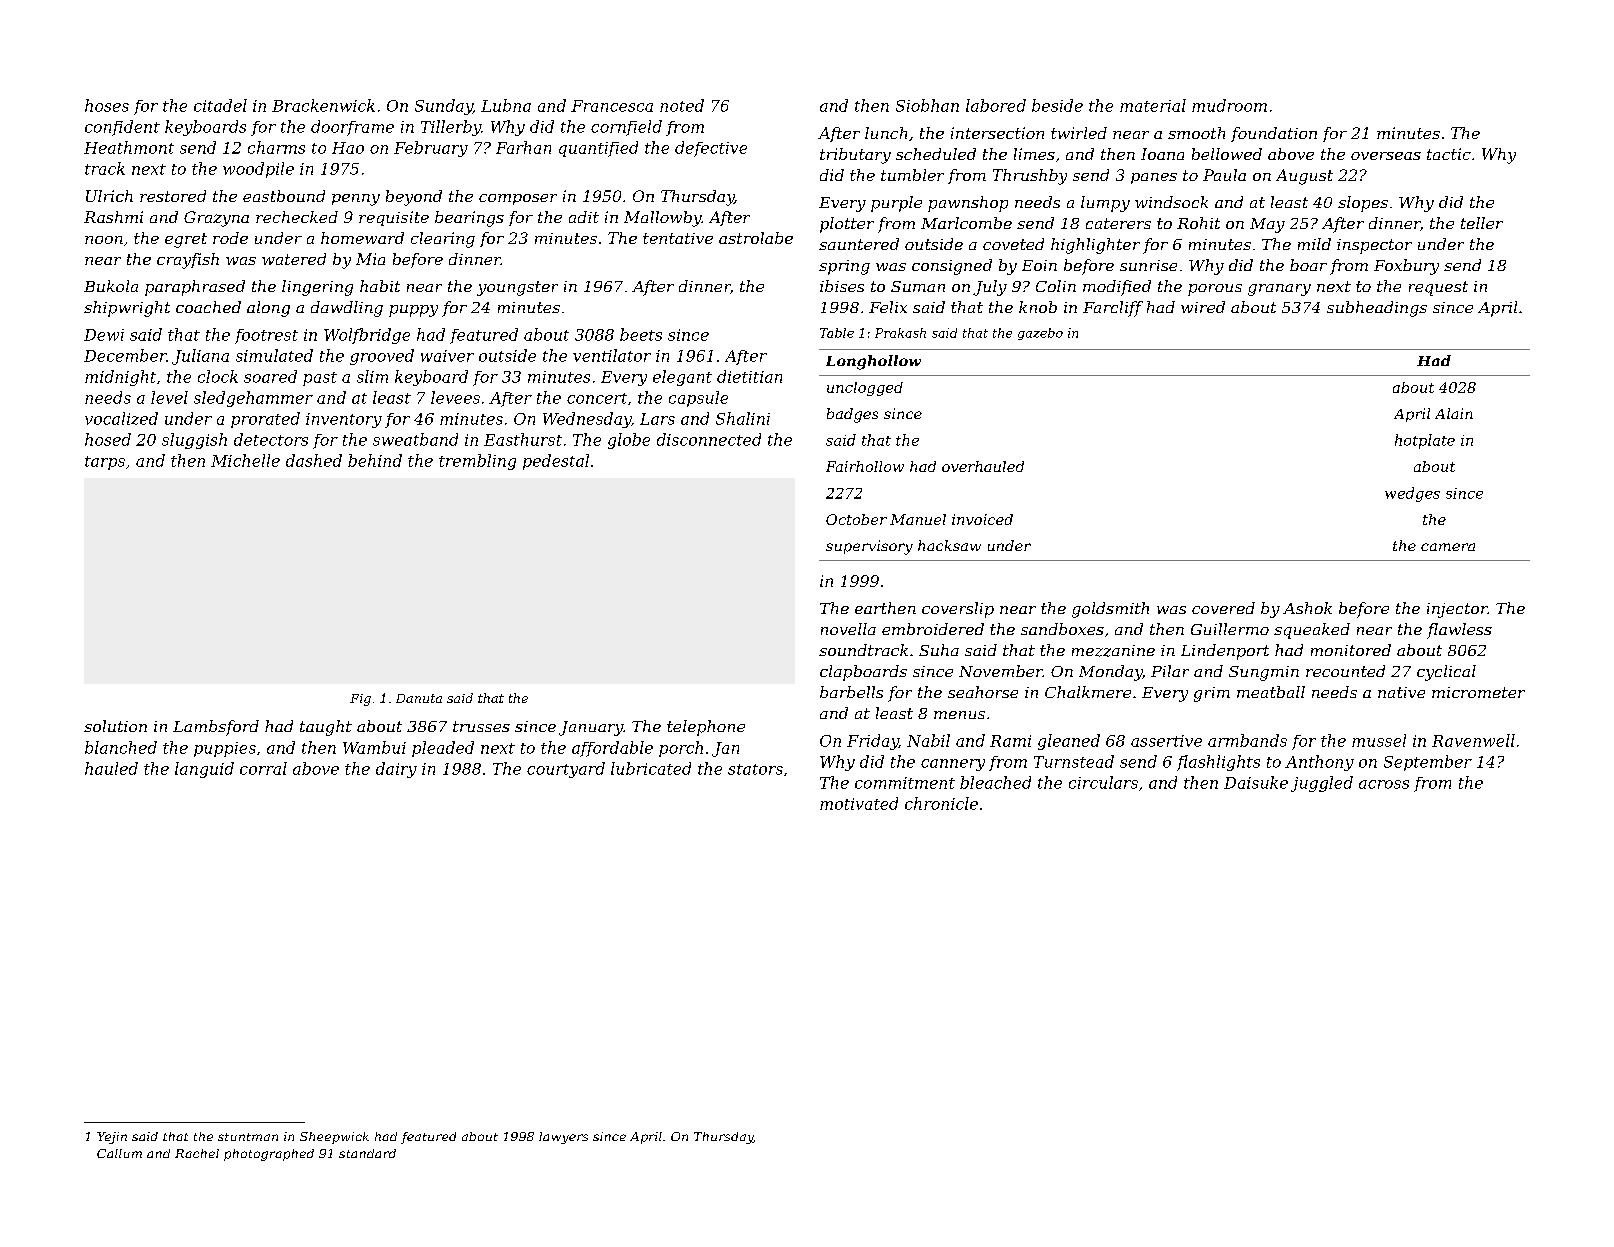 The width and height of the image is (1614, 1247). Describe the element at coordinates (848, 629) in the image. I see `novella` at that location.
